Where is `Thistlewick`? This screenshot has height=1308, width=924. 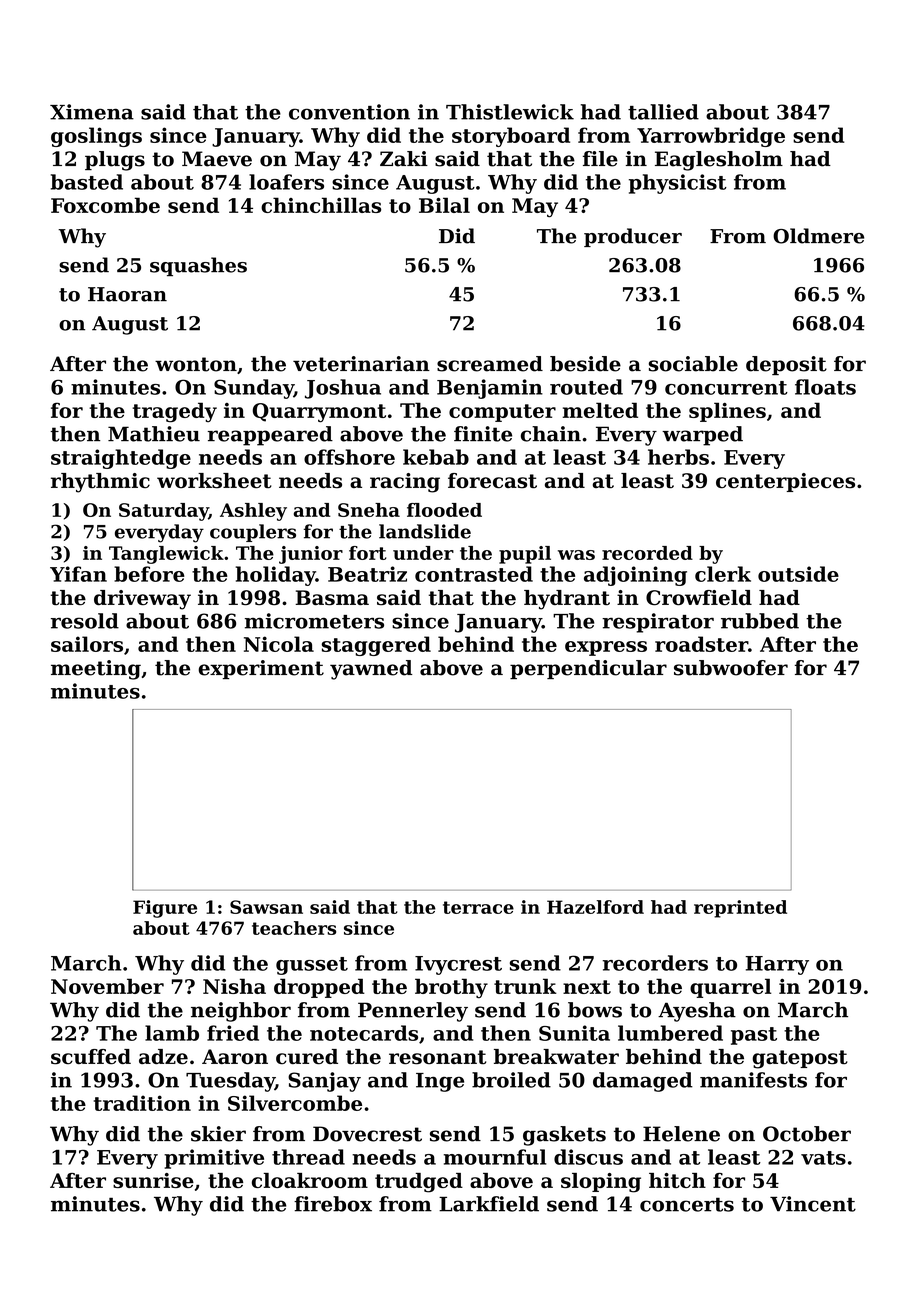 Thistlewick is located at coordinates (510, 112).
